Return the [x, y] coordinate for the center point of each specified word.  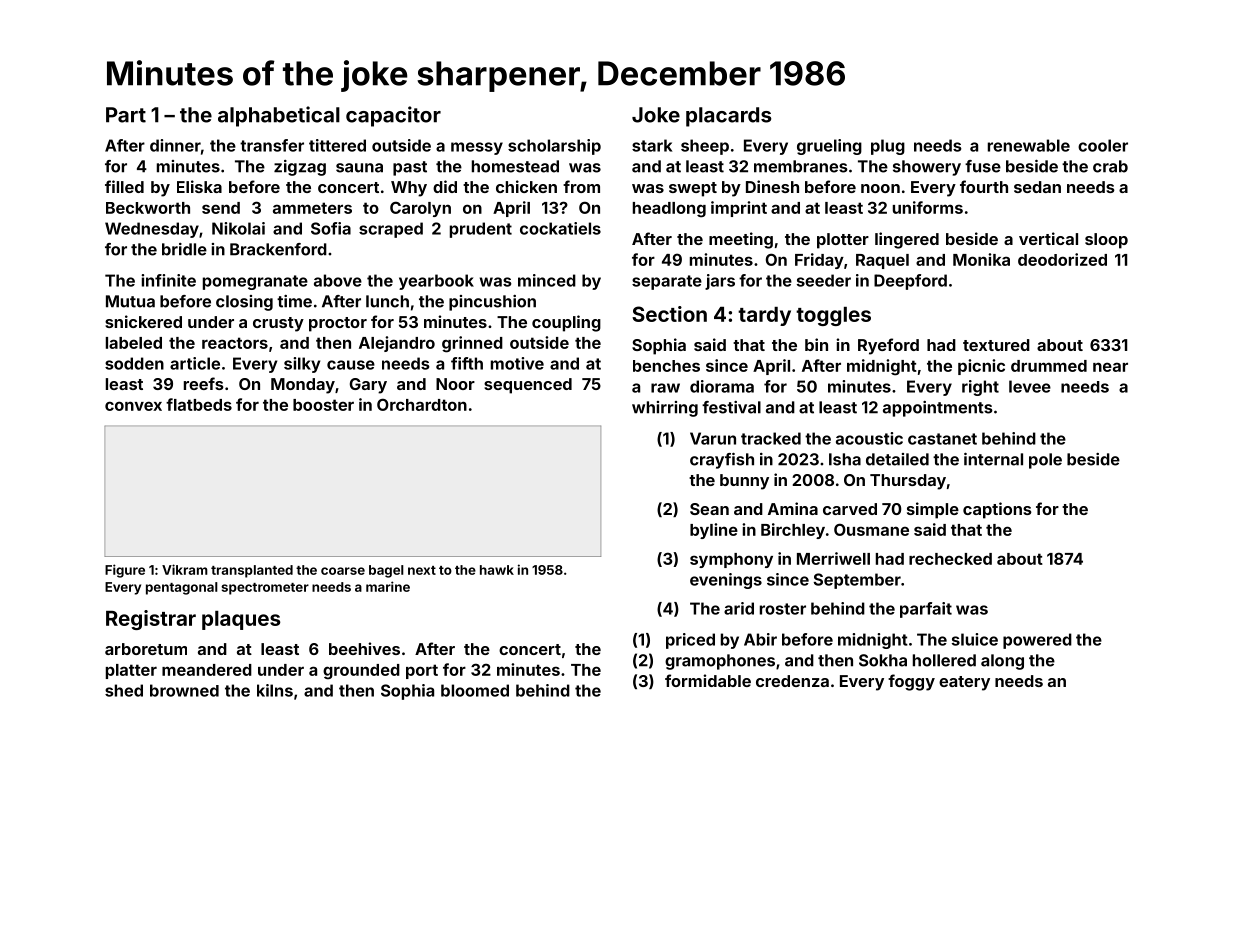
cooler [1103, 145]
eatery [964, 683]
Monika [981, 259]
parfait [926, 610]
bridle [184, 249]
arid [739, 608]
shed [124, 690]
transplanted [252, 571]
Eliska [199, 186]
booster [323, 405]
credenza [792, 681]
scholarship [554, 147]
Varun [713, 438]
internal [993, 459]
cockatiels [560, 228]
